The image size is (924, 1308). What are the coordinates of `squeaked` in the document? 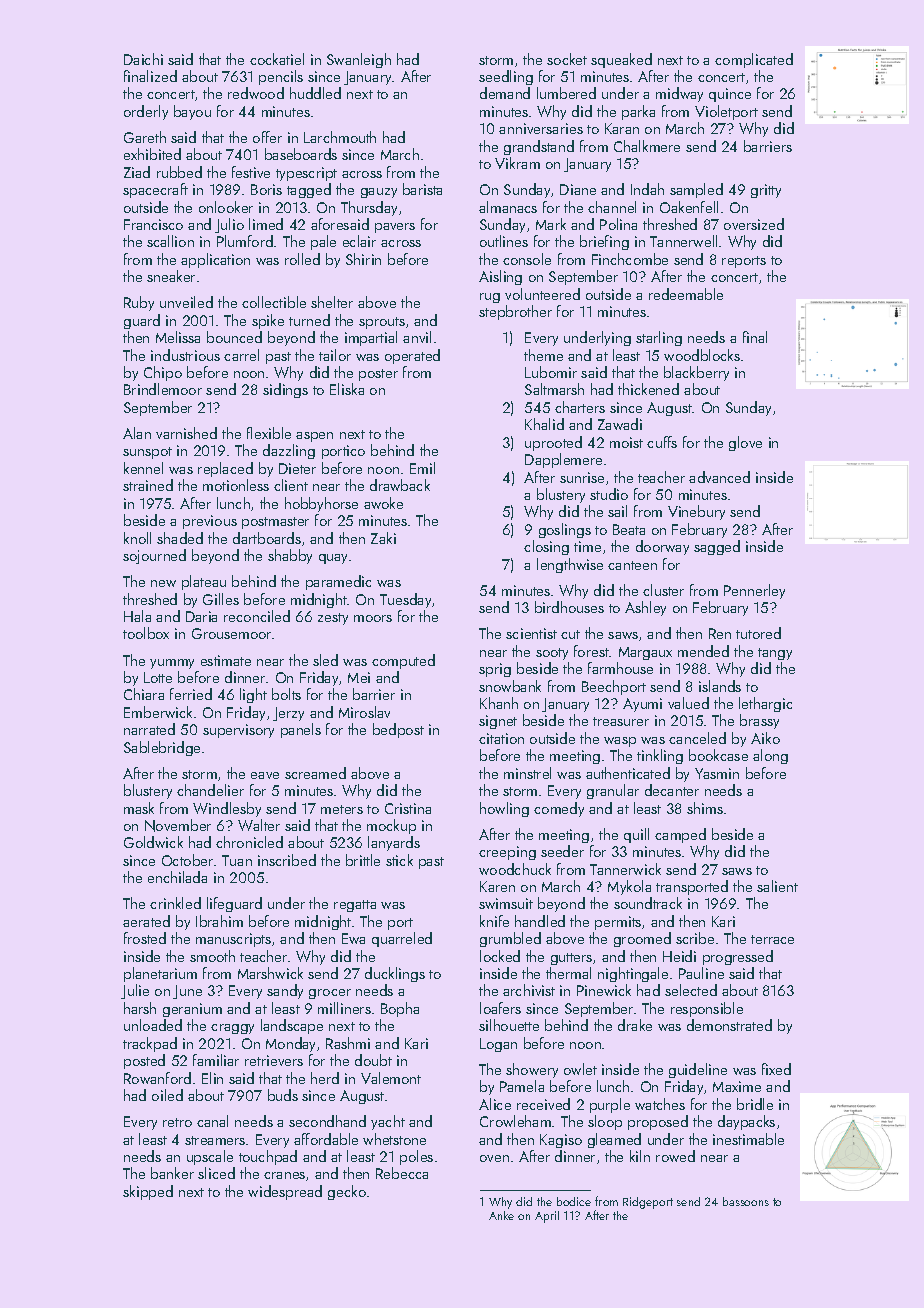 It's located at (621, 60).
